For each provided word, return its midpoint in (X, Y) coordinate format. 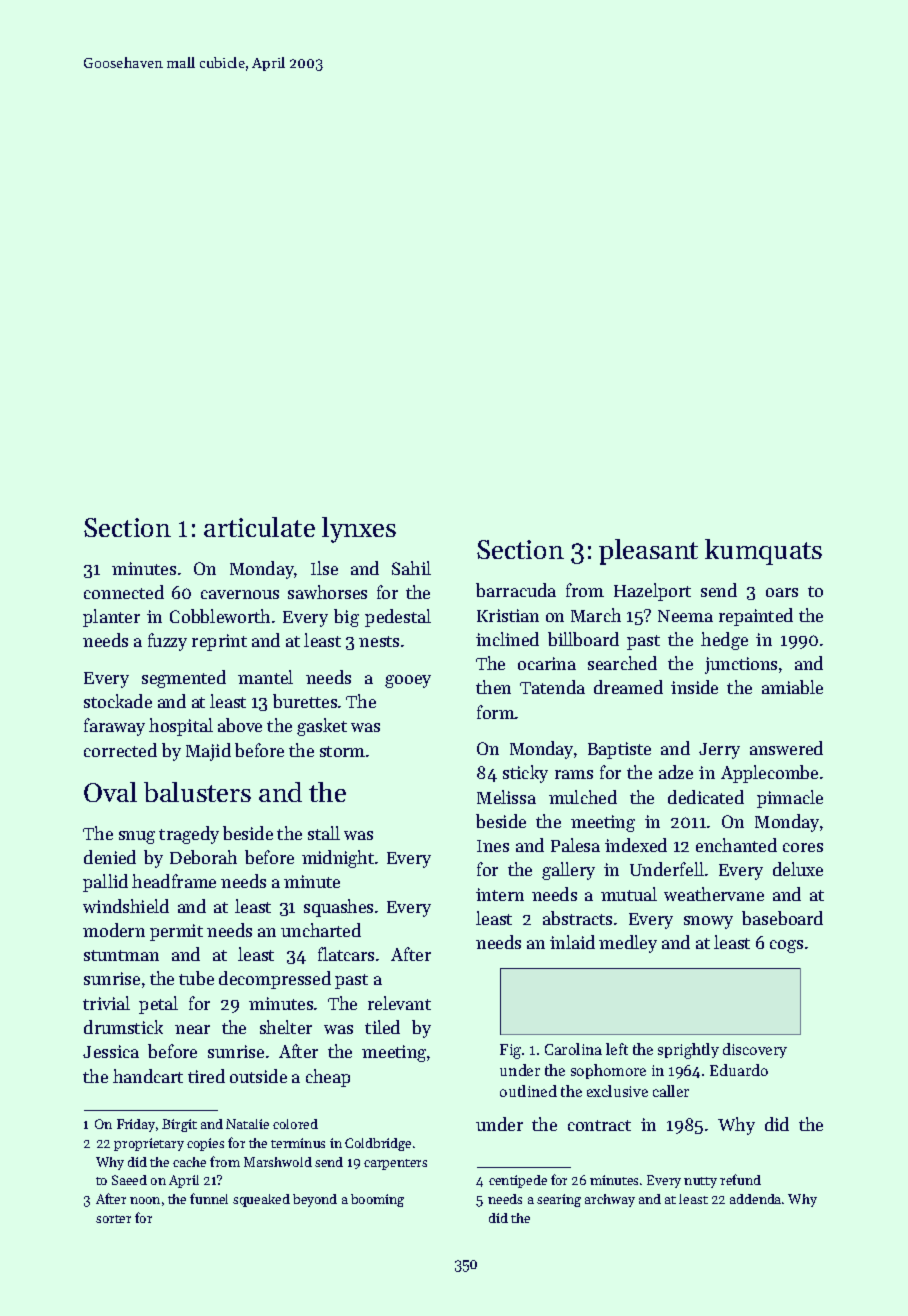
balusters (197, 792)
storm (342, 751)
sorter (113, 1219)
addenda (755, 1199)
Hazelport (652, 592)
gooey (408, 681)
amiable (792, 687)
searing (559, 1200)
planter (111, 618)
